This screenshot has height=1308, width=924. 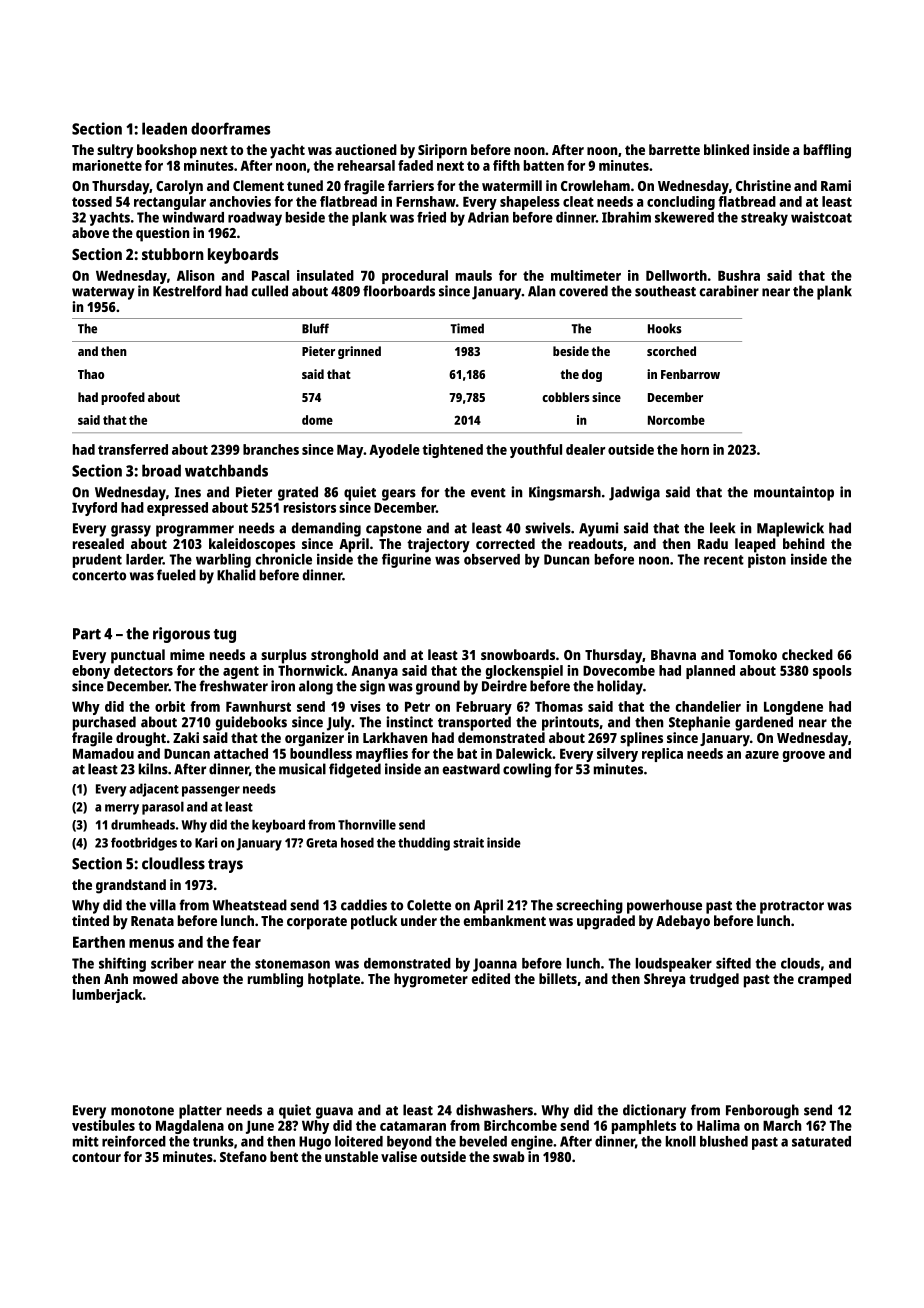 What do you see at coordinates (690, 374) in the screenshot?
I see `Fenbarrow` at bounding box center [690, 374].
